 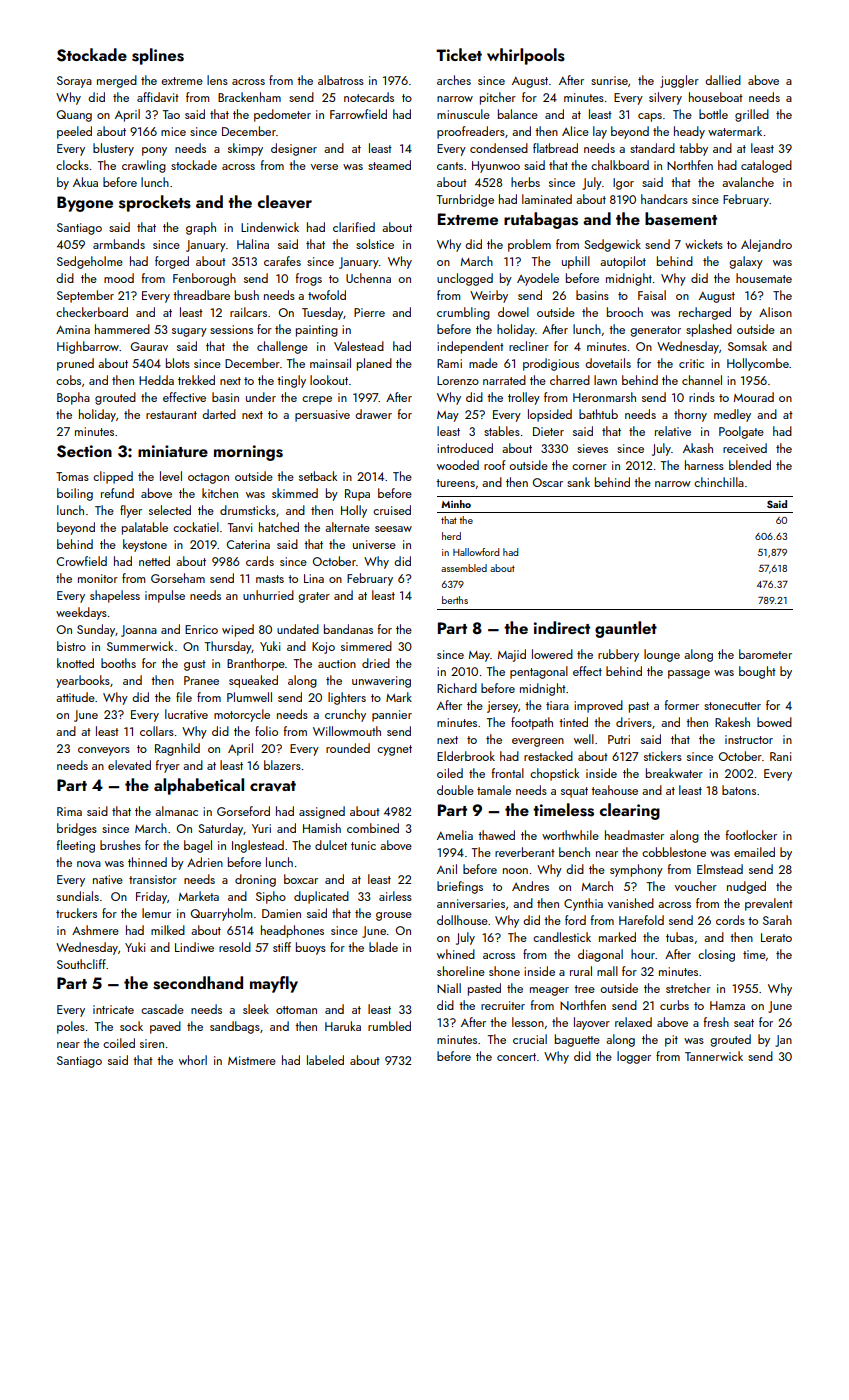 I want to click on crawling, so click(x=144, y=166).
